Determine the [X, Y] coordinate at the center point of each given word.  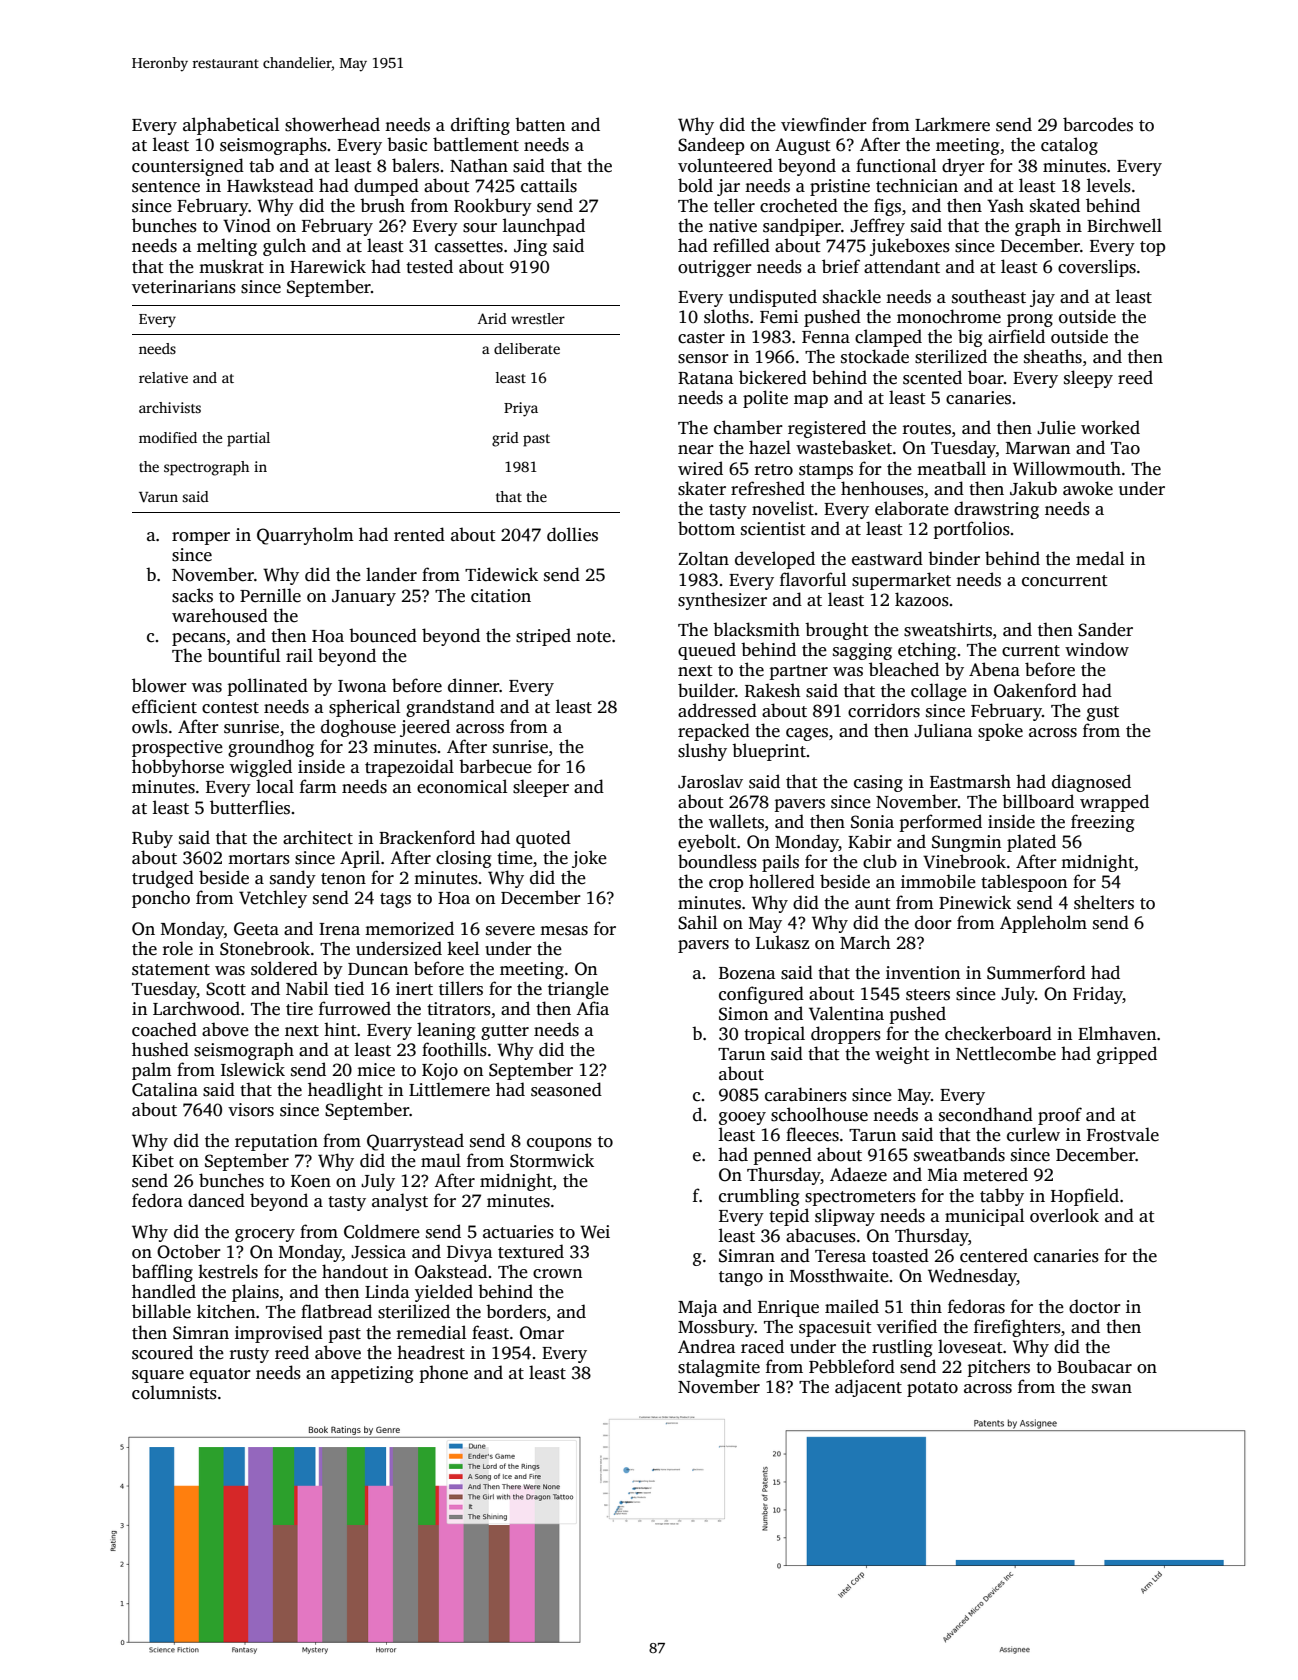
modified [168, 437]
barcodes [1098, 124]
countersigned [188, 167]
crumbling [759, 1197]
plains [255, 1293]
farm [318, 786]
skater [702, 488]
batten [540, 124]
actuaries [518, 1232]
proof [1060, 1116]
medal [1100, 558]
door [933, 922]
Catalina [165, 1089]
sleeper [541, 788]
